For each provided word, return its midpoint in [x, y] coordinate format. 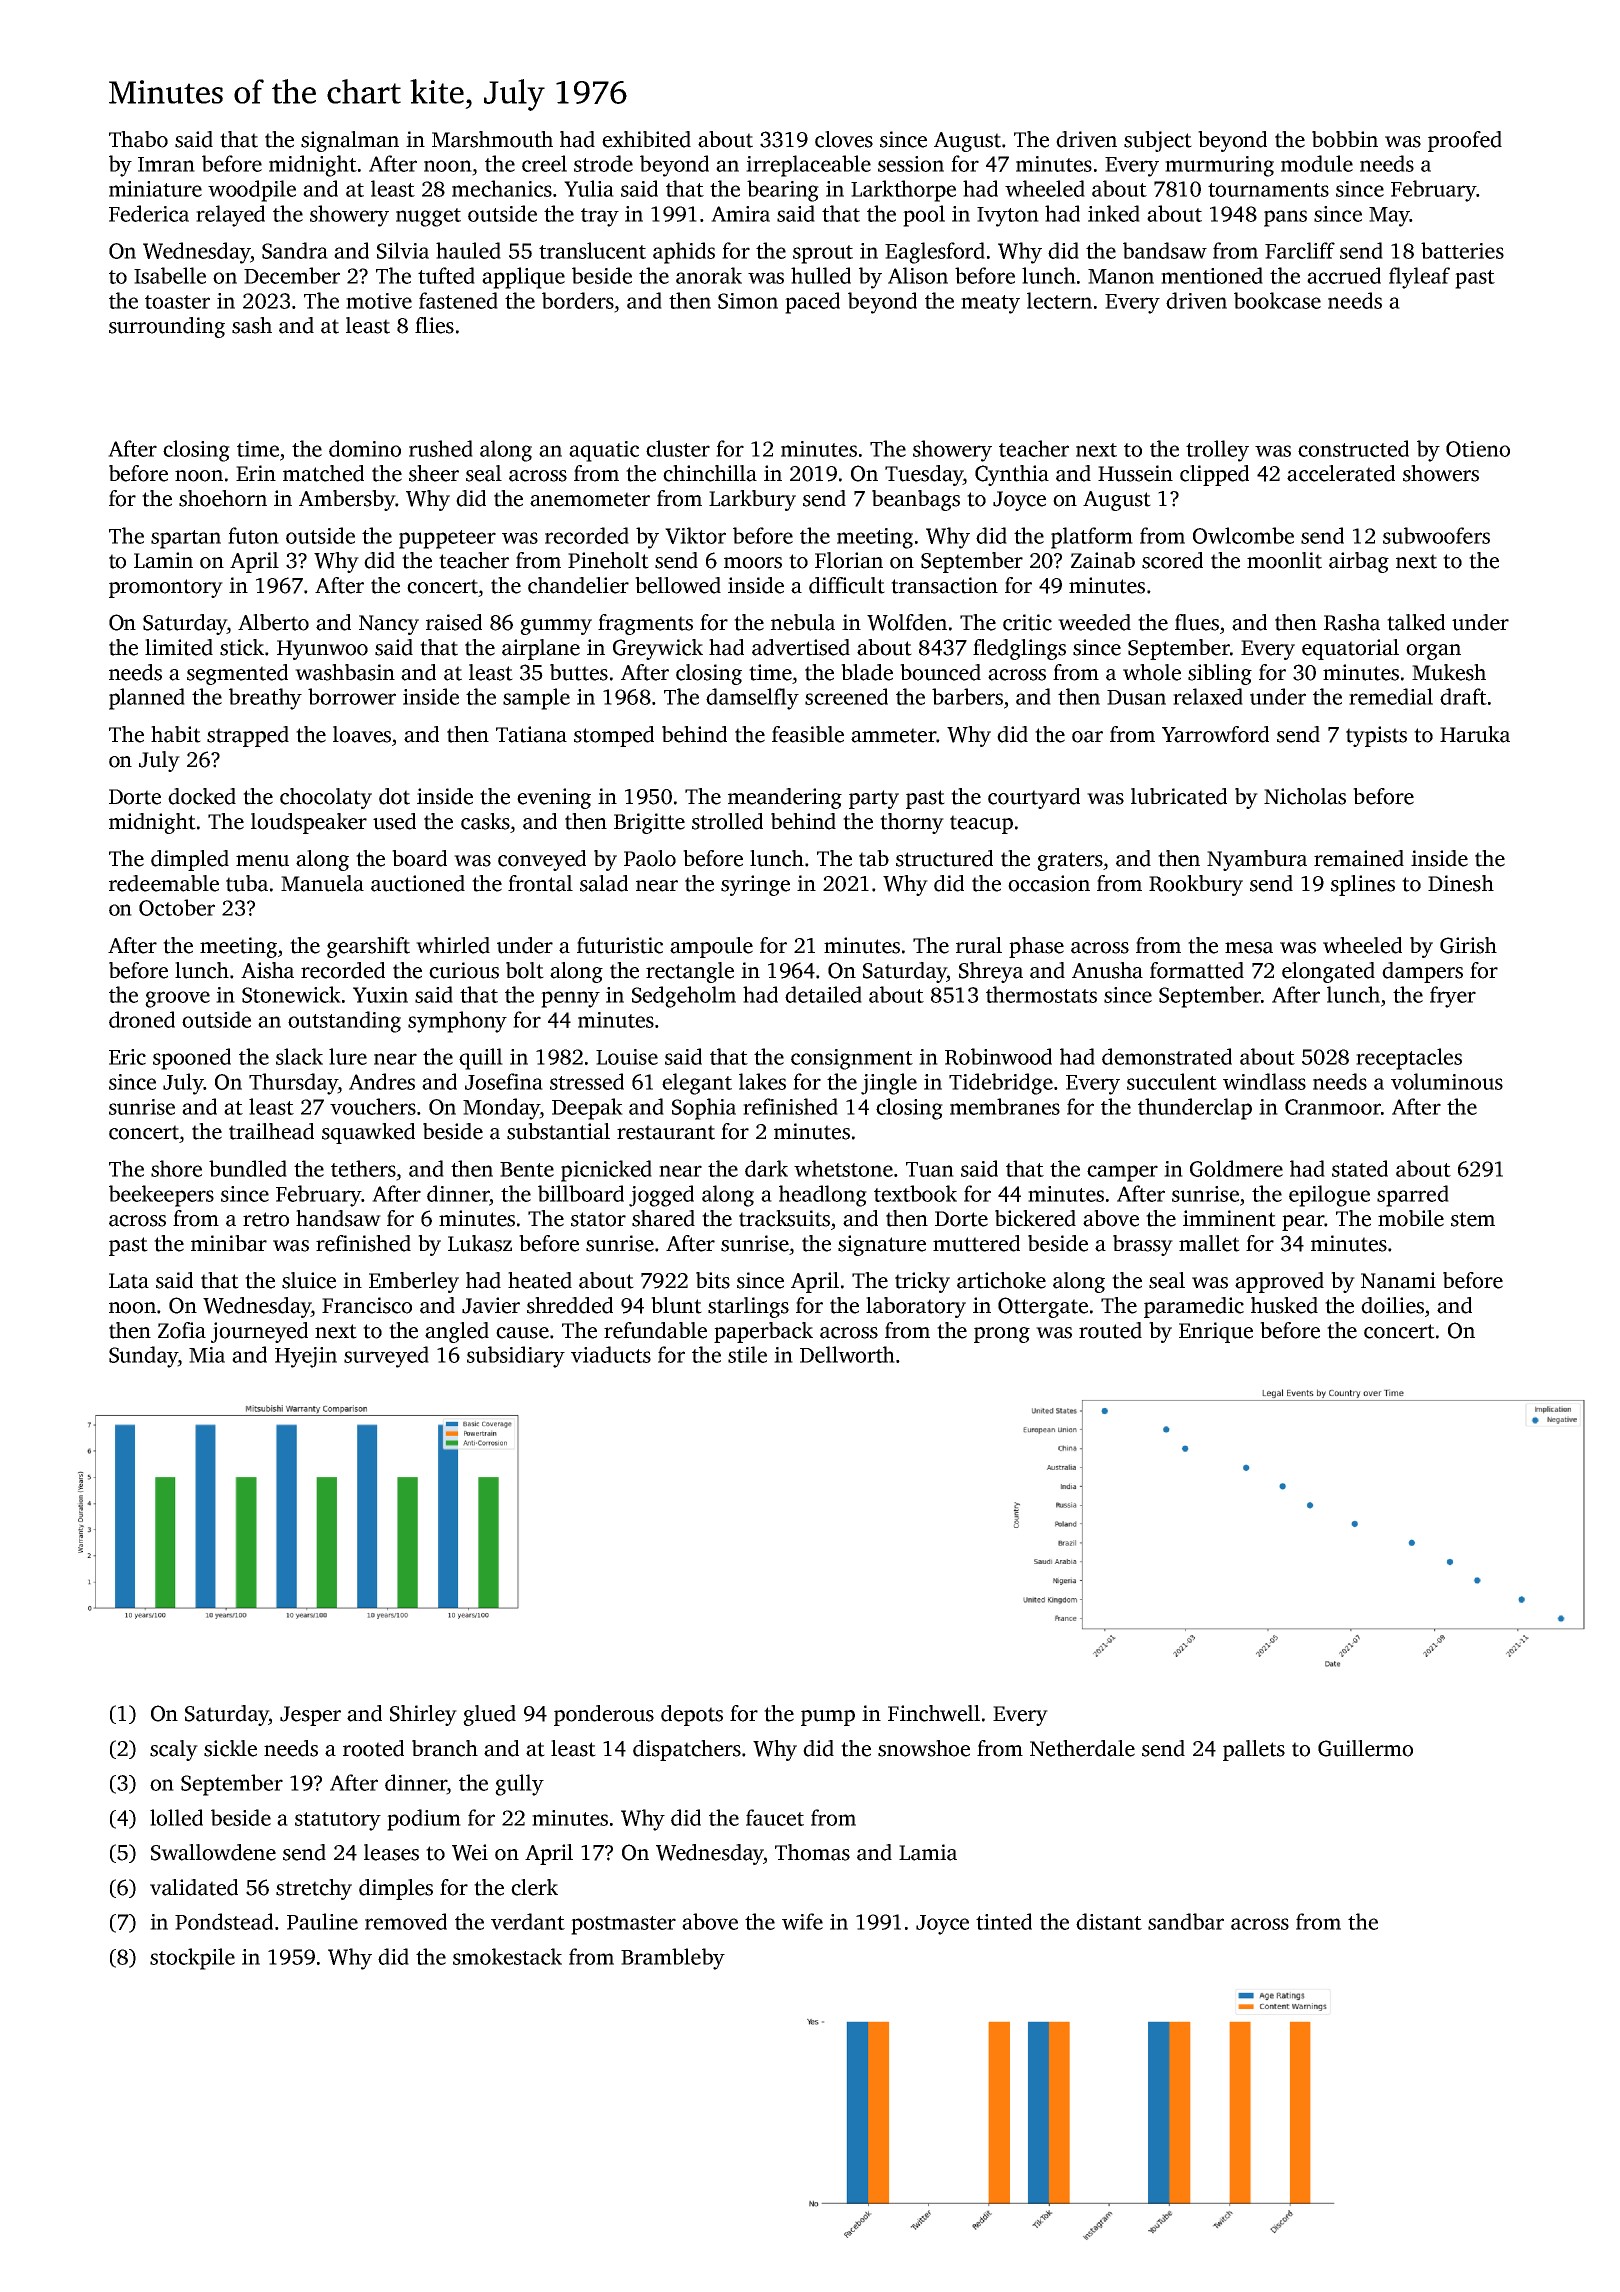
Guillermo [1365, 1748]
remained [1359, 858]
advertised [801, 647]
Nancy [389, 625]
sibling [1220, 674]
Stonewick [291, 994]
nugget [428, 217]
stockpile [192, 1959]
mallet [1209, 1243]
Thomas [812, 1852]
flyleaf [1419, 278]
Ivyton [1008, 217]
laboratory [916, 1307]
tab [874, 858]
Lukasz [480, 1243]
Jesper [310, 1716]
